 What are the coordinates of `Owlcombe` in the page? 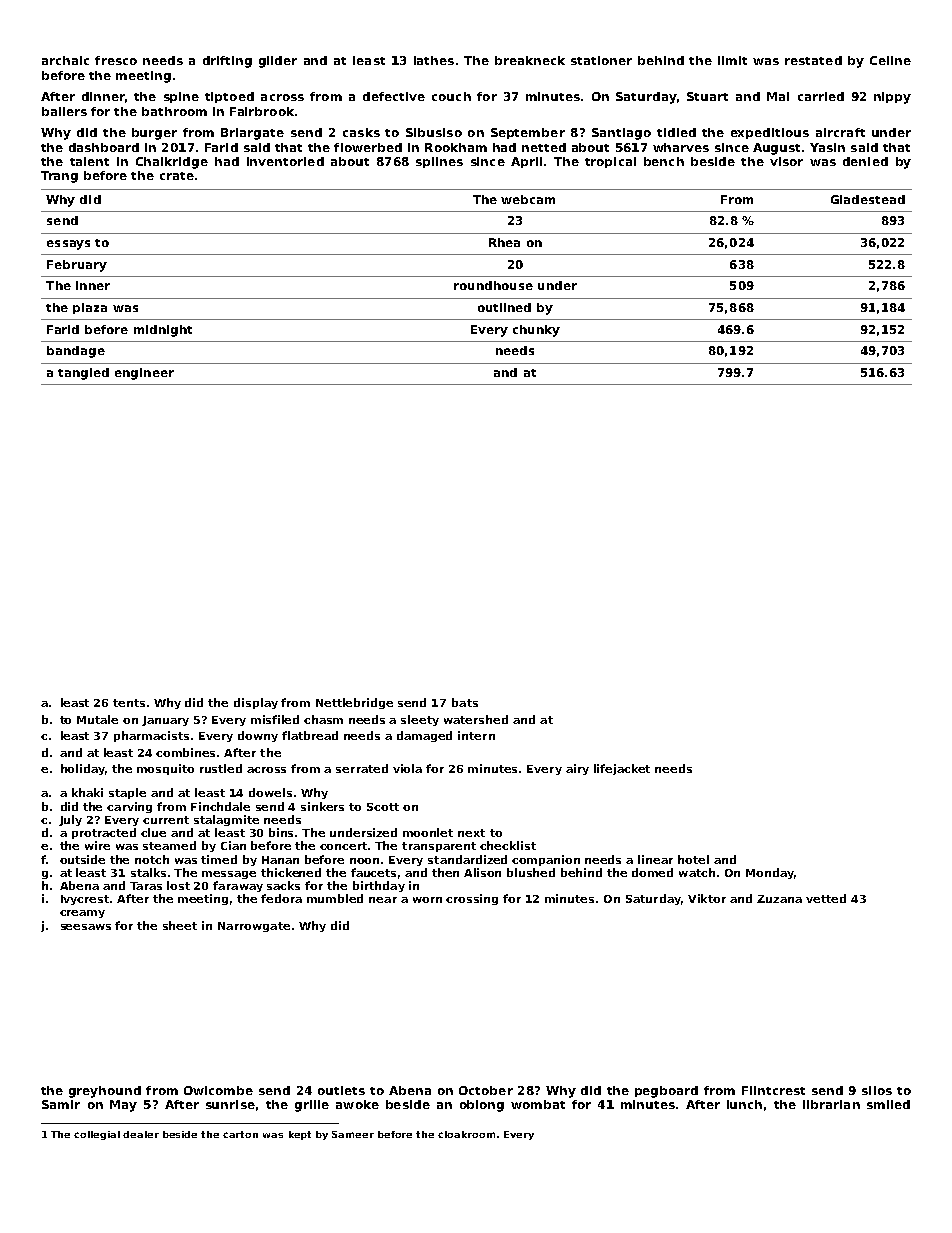 It's located at (218, 1090).
